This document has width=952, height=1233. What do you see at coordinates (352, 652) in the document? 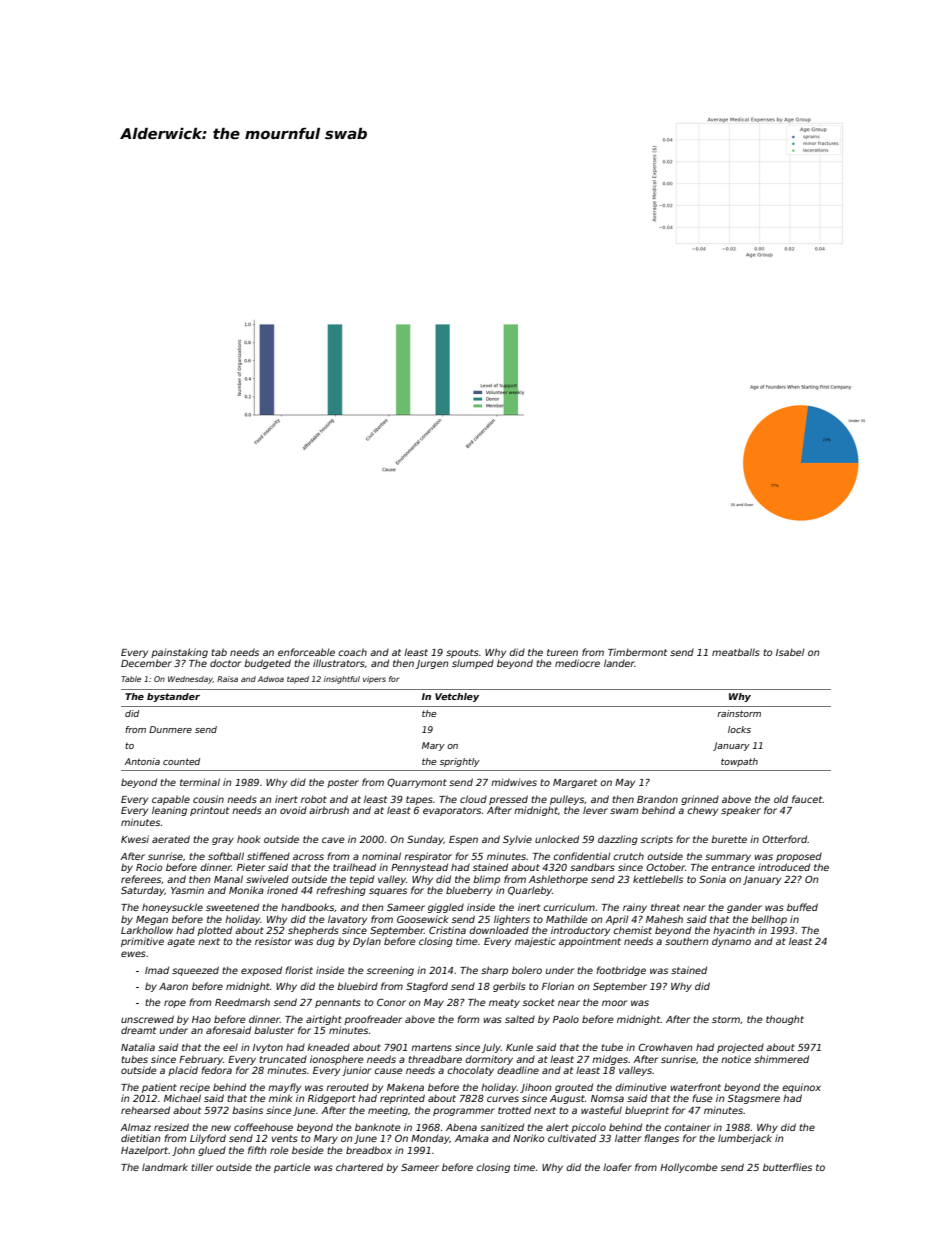
I see `coach` at bounding box center [352, 652].
